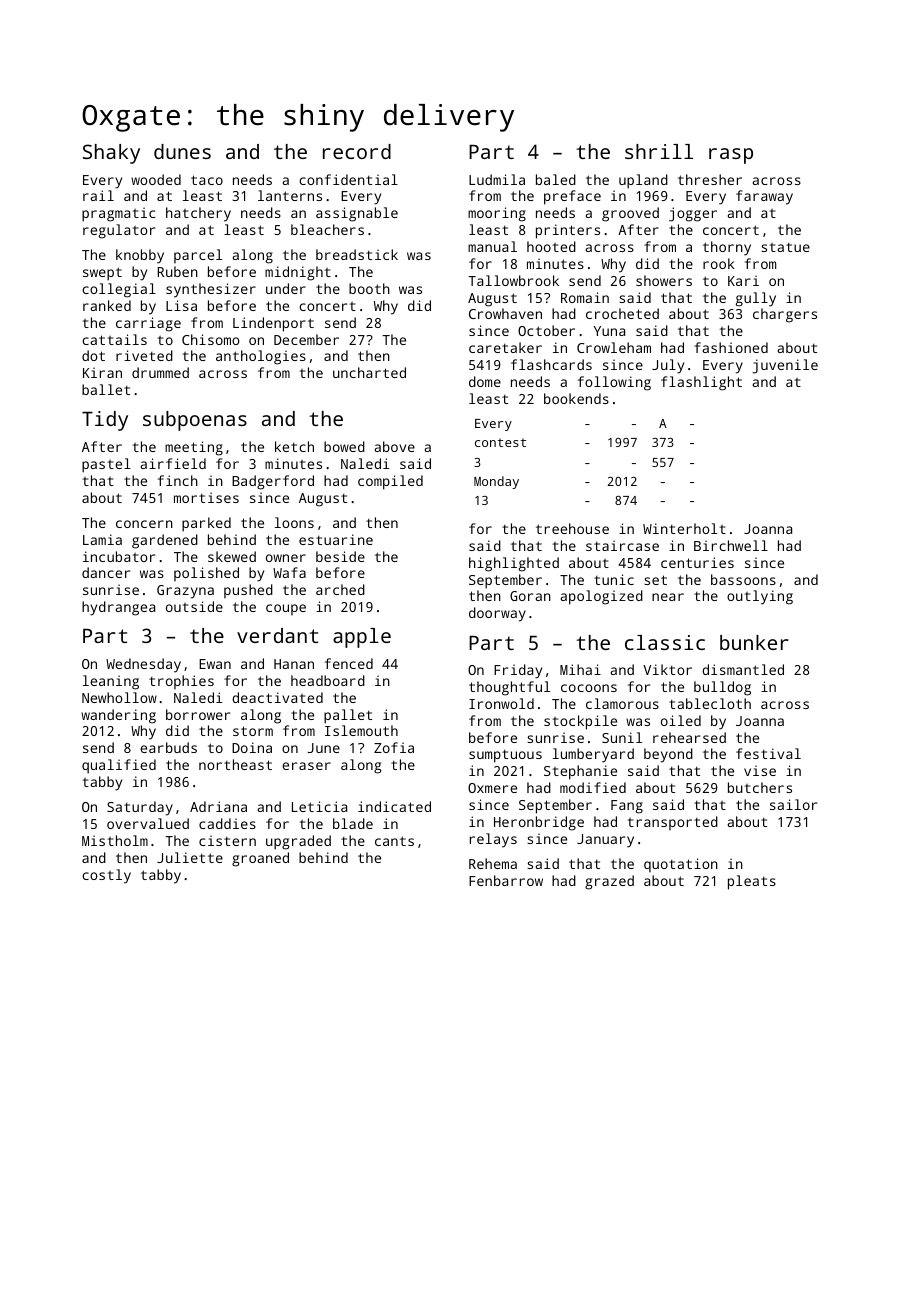 This document has width=908, height=1316. What do you see at coordinates (143, 665) in the document?
I see `Wednesday` at bounding box center [143, 665].
